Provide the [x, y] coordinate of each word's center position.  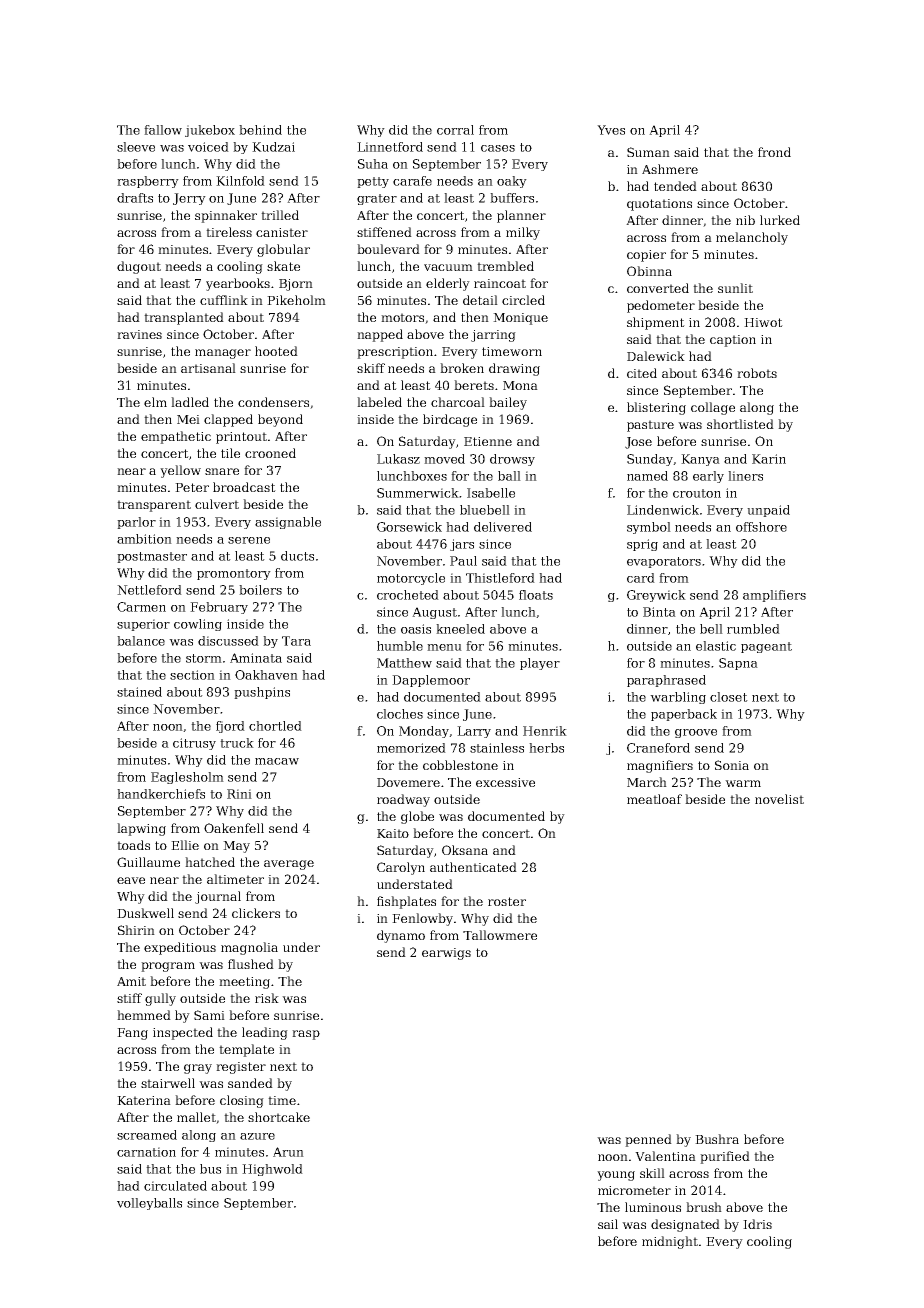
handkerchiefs [161, 794]
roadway [403, 800]
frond [774, 152]
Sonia [732, 765]
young [616, 1176]
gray [198, 1069]
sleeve [136, 147]
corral [455, 130]
